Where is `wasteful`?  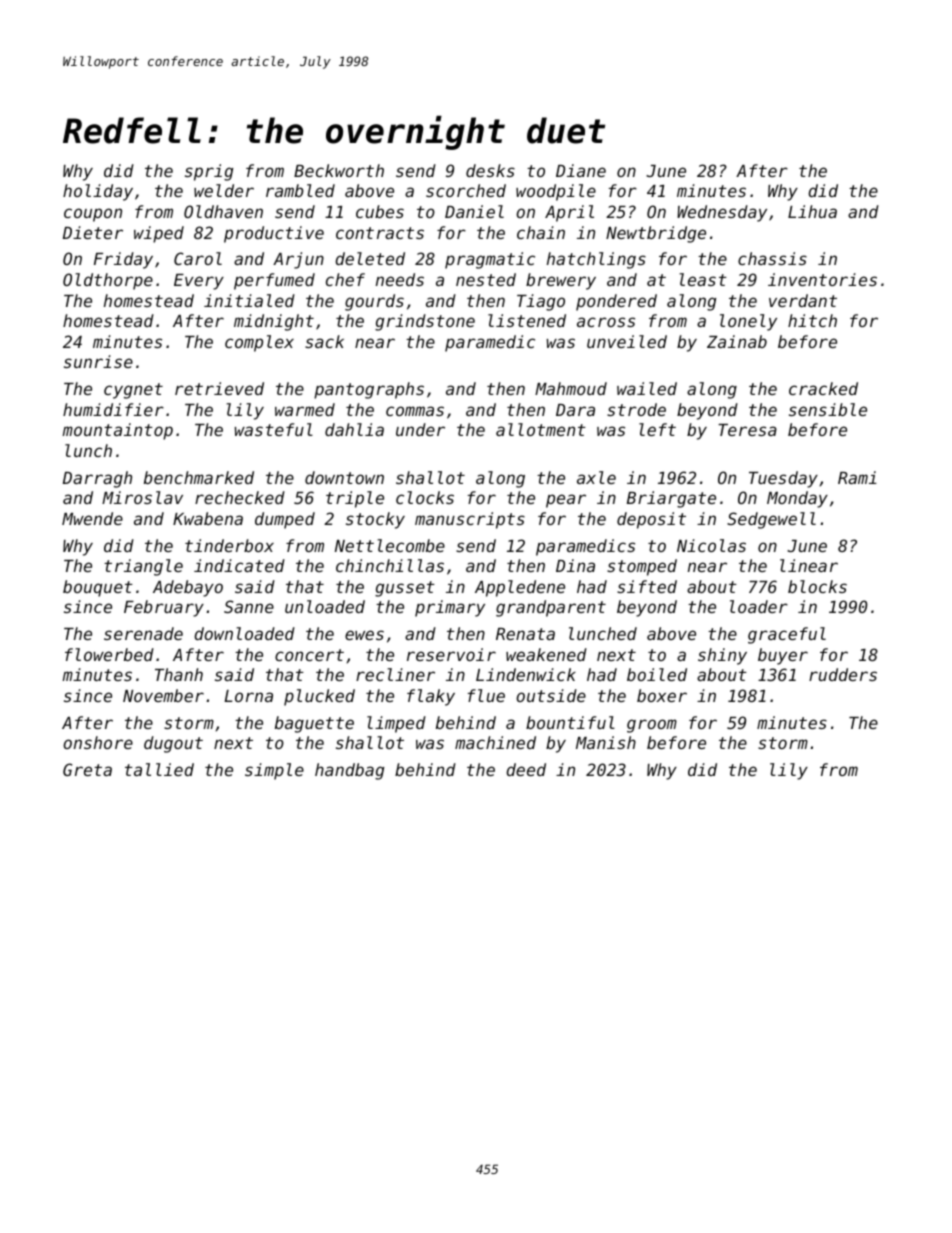 wasteful is located at coordinates (274, 429).
